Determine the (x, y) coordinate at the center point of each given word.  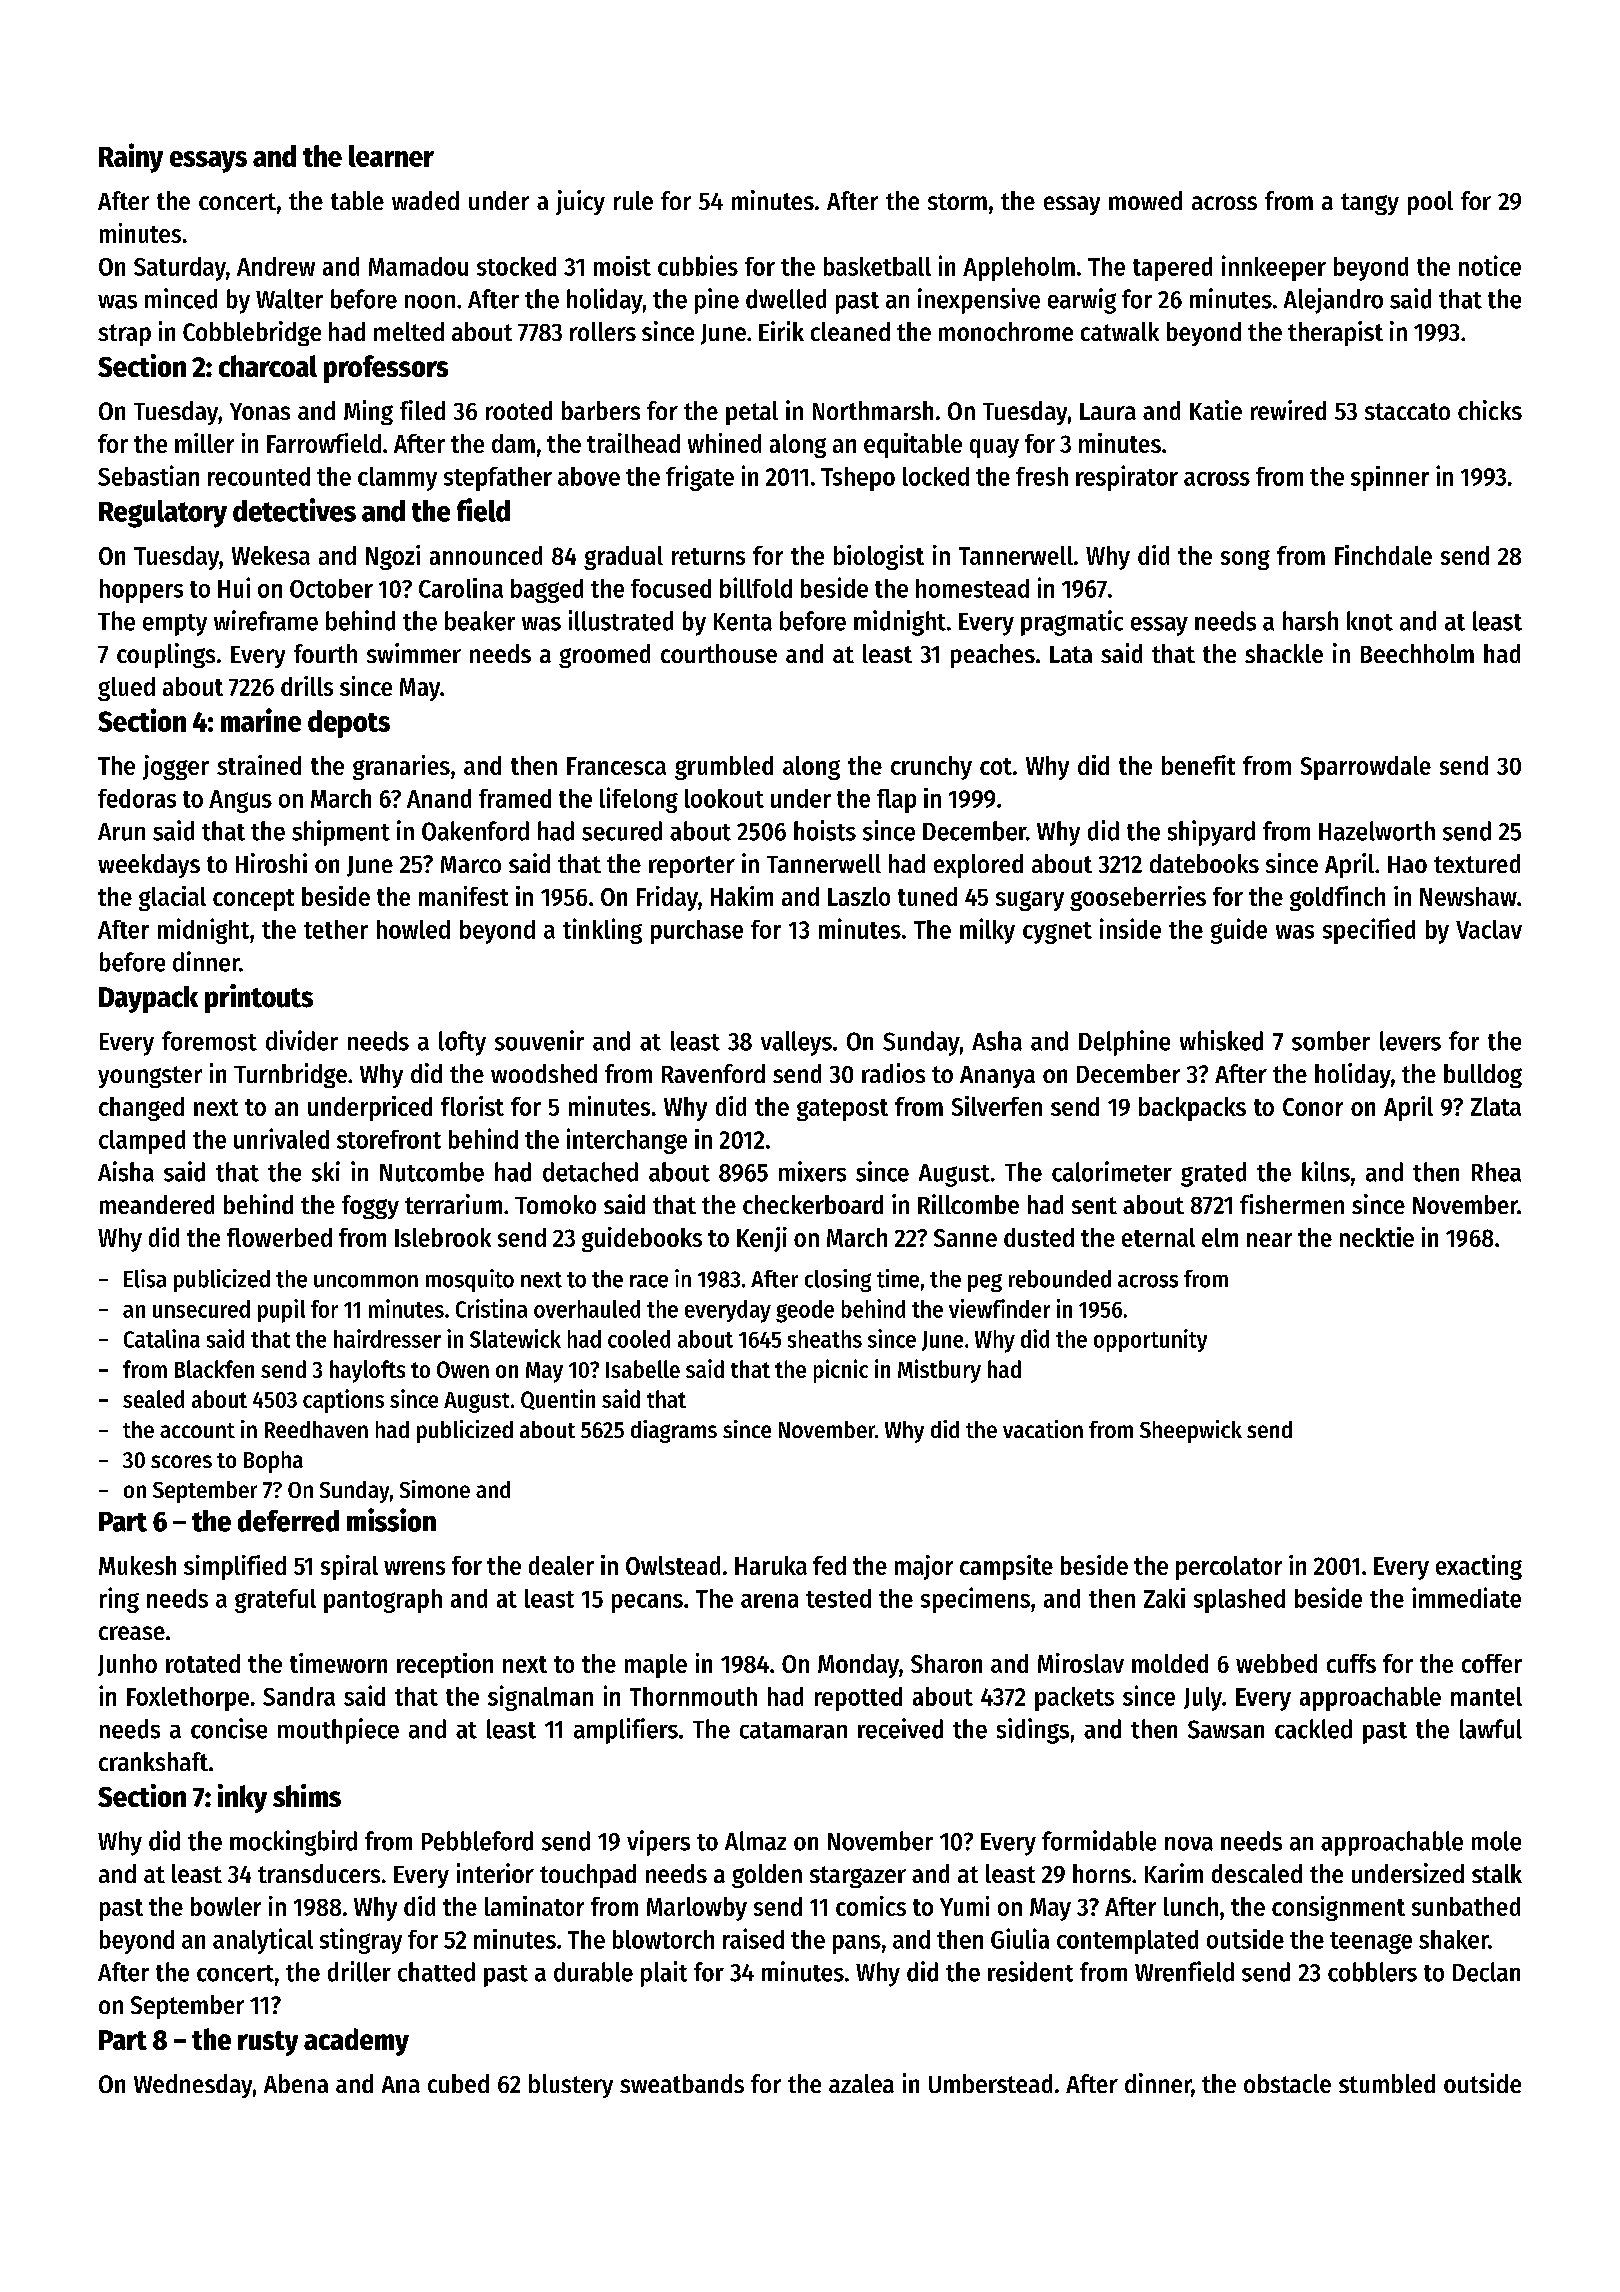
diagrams (674, 1431)
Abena (296, 2083)
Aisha (126, 1171)
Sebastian (148, 475)
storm (957, 201)
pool (1430, 203)
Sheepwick (1191, 1431)
